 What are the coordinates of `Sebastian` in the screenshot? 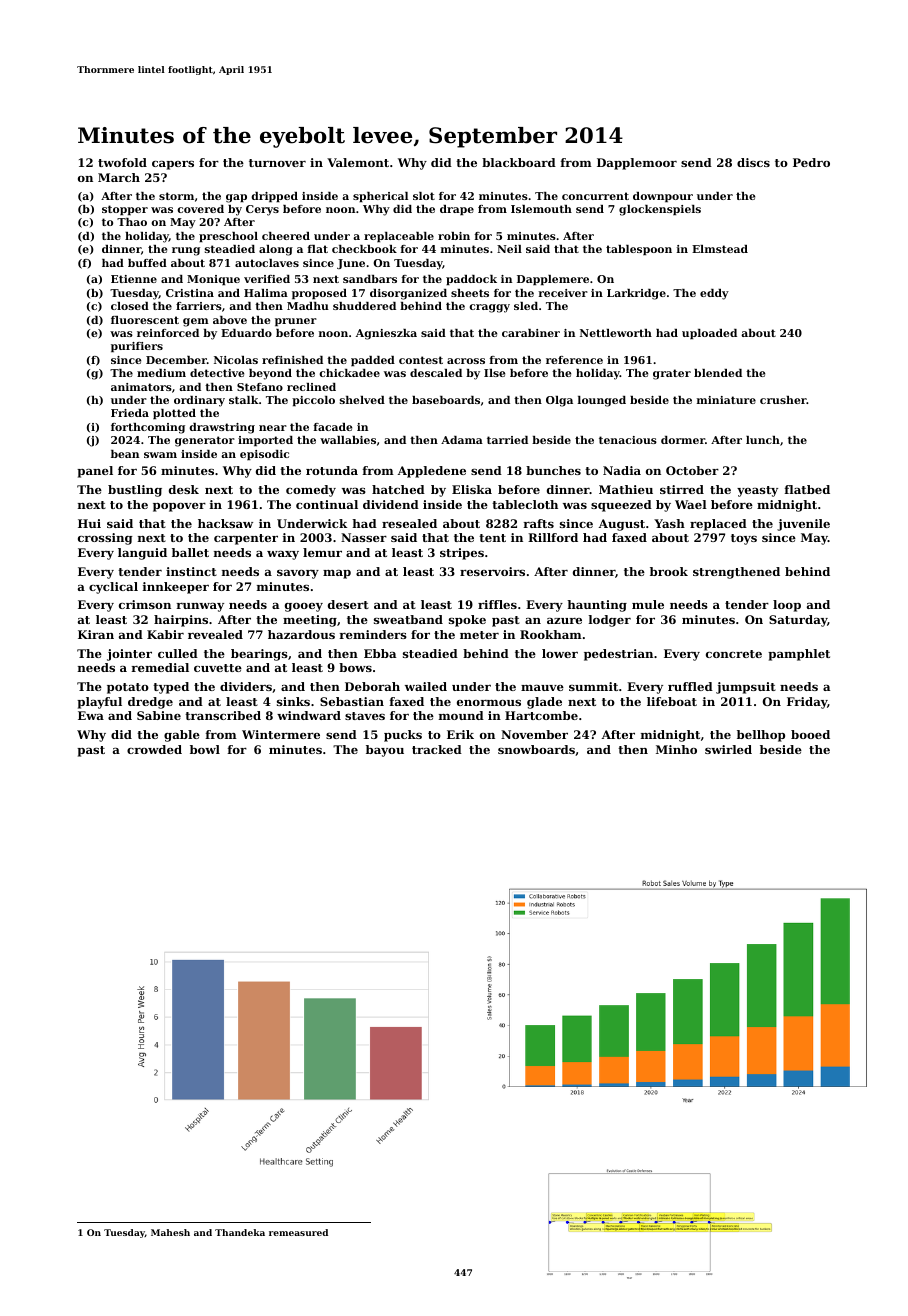 It's located at (352, 701).
